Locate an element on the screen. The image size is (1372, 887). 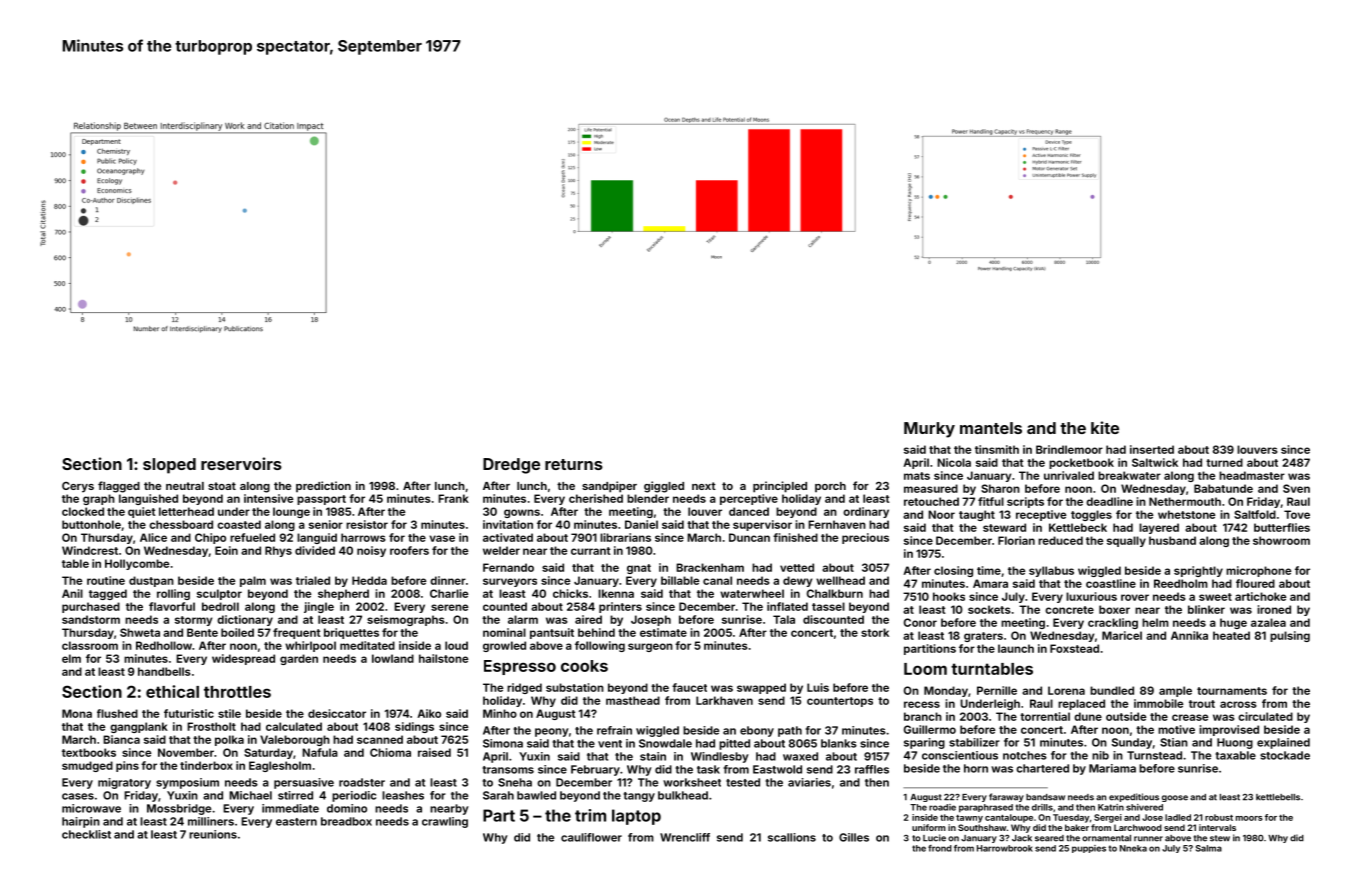
purchased is located at coordinates (91, 607).
